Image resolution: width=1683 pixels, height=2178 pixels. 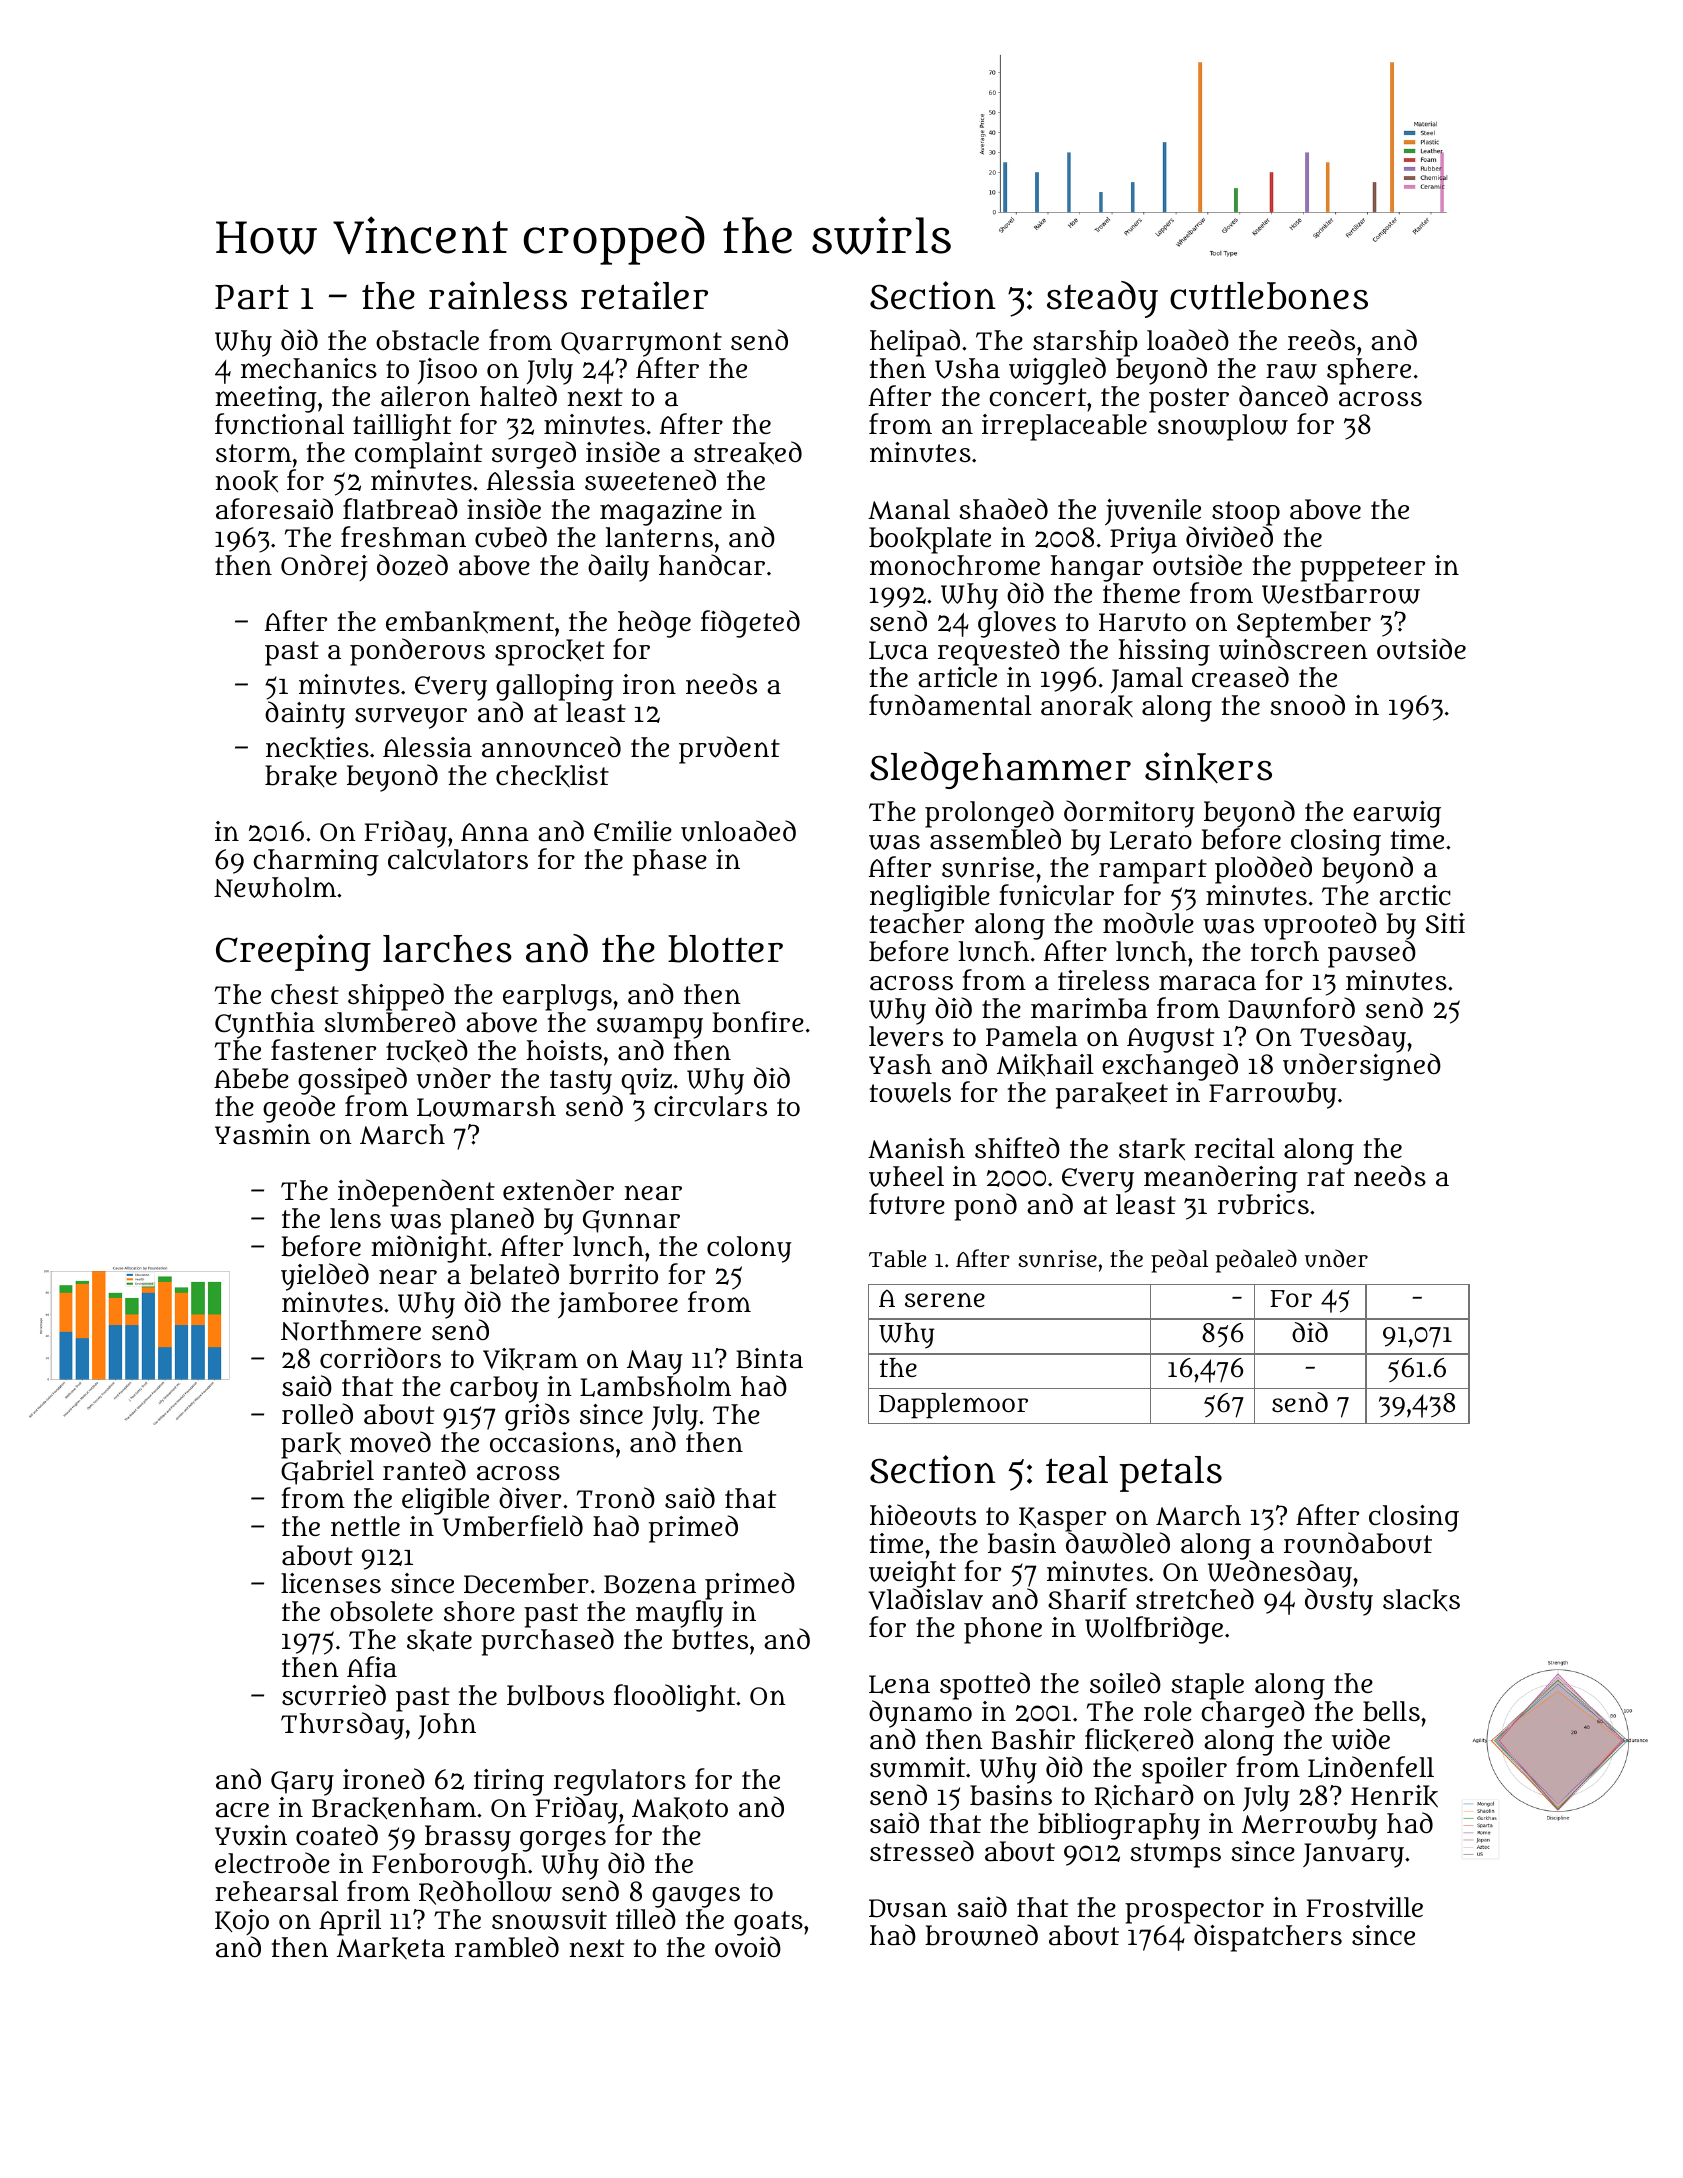 What do you see at coordinates (650, 480) in the screenshot?
I see `sweetened` at bounding box center [650, 480].
